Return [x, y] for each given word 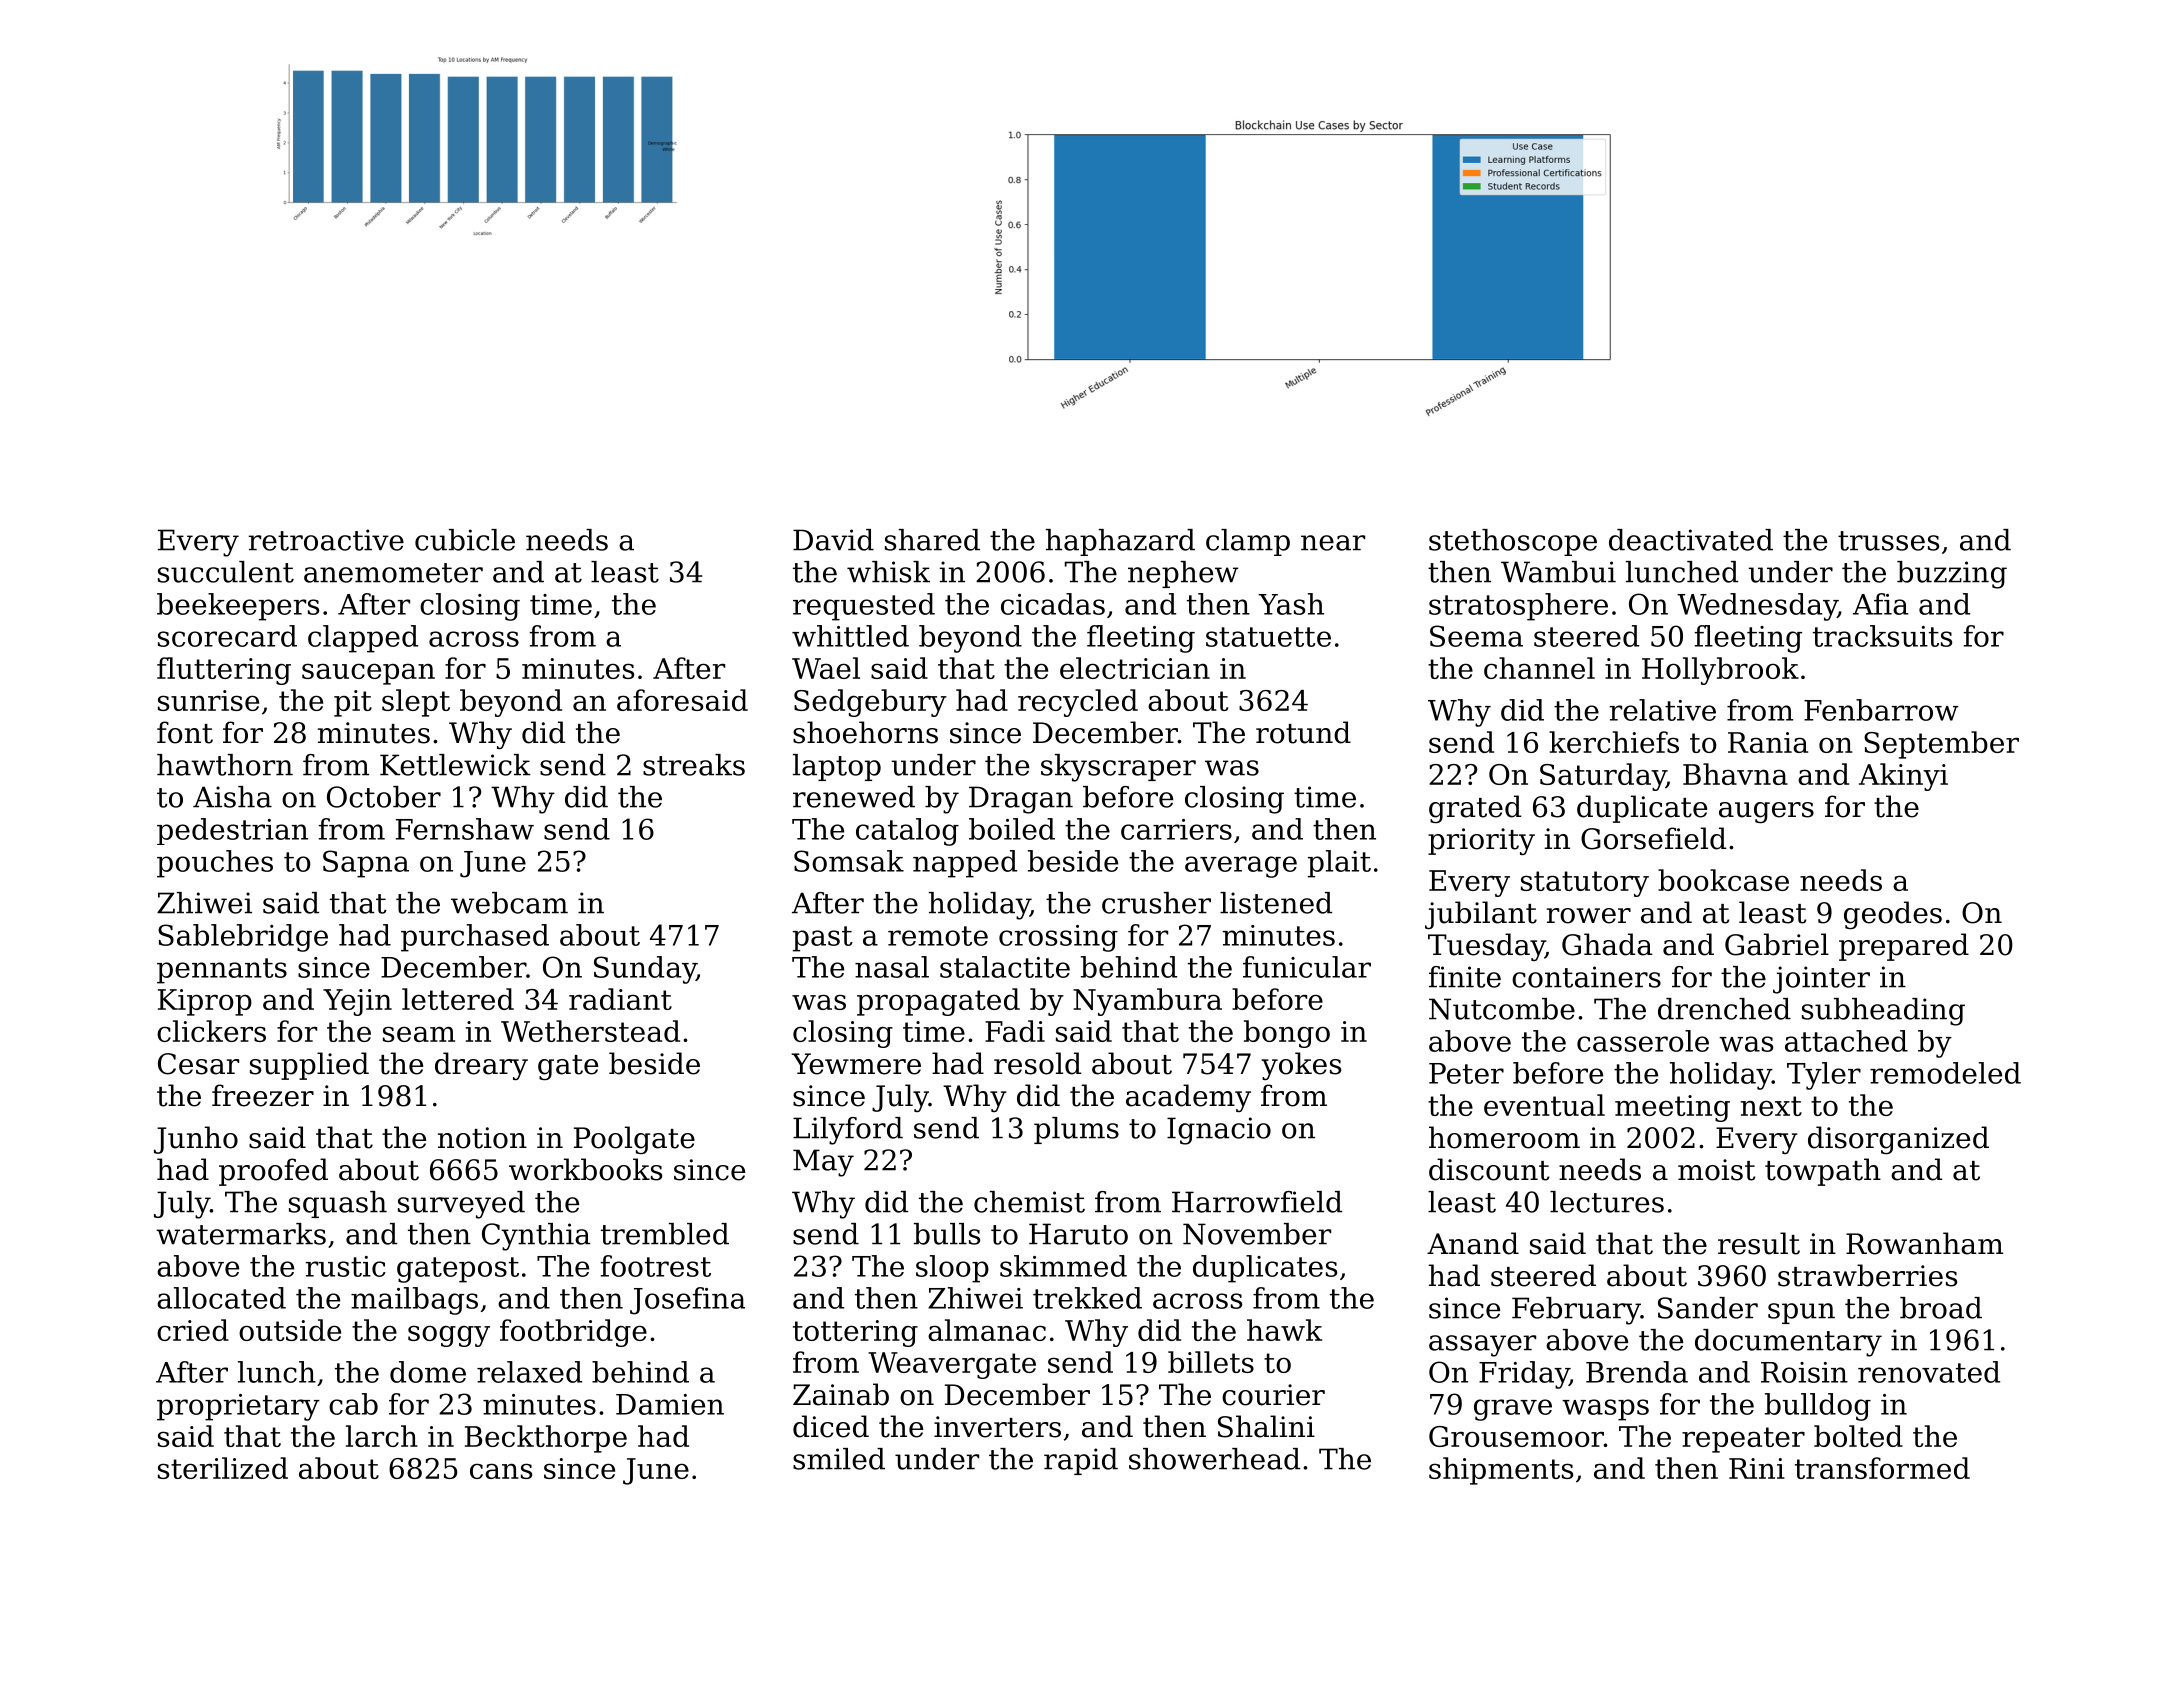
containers [1586, 977]
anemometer [393, 573]
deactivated [1691, 540]
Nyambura [1147, 1002]
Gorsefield [1653, 838]
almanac [987, 1330]
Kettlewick [455, 765]
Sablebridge [243, 938]
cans [501, 1471]
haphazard [1120, 542]
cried [193, 1330]
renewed [854, 797]
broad [1941, 1308]
